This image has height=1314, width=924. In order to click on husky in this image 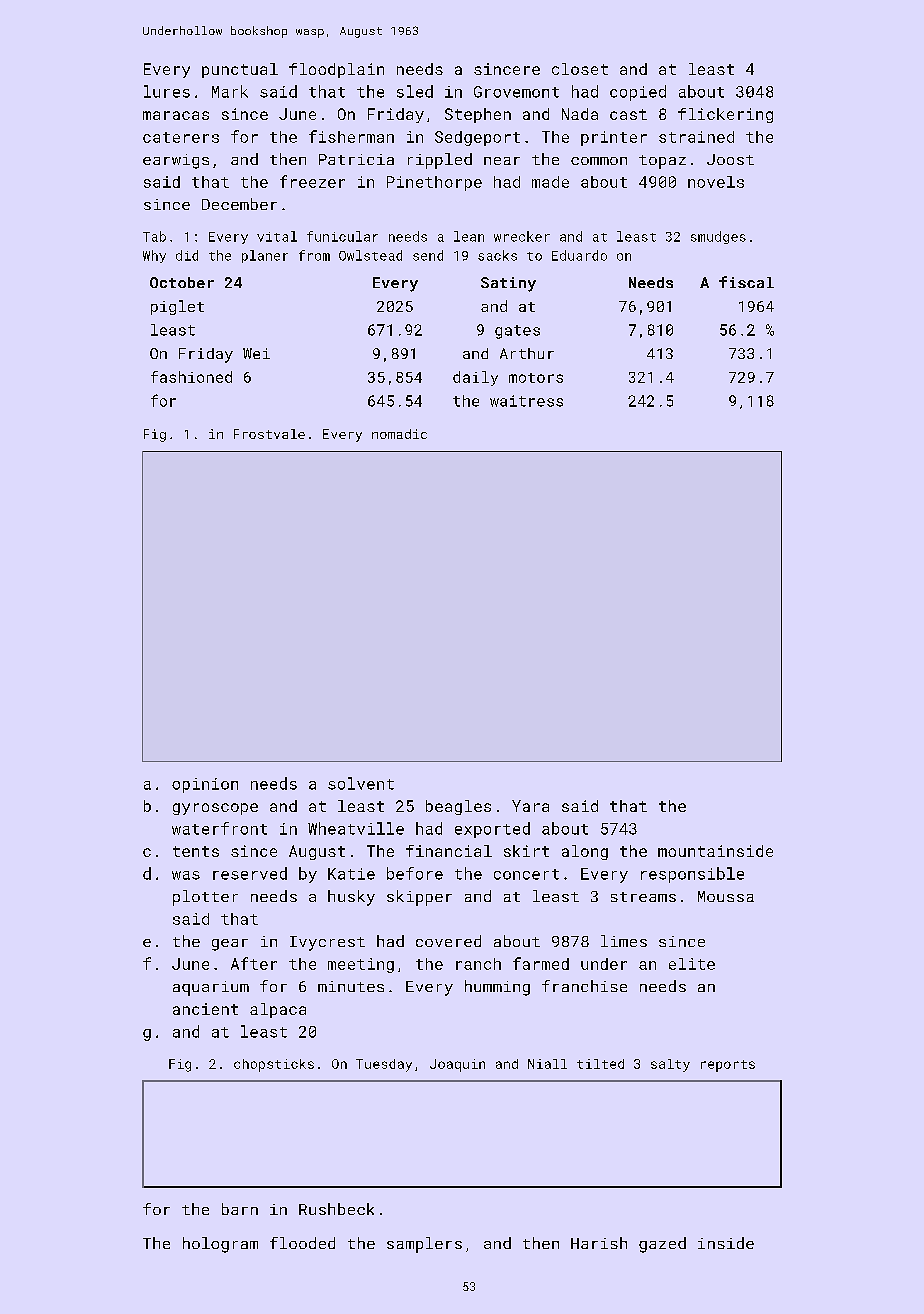, I will do `click(351, 898)`.
